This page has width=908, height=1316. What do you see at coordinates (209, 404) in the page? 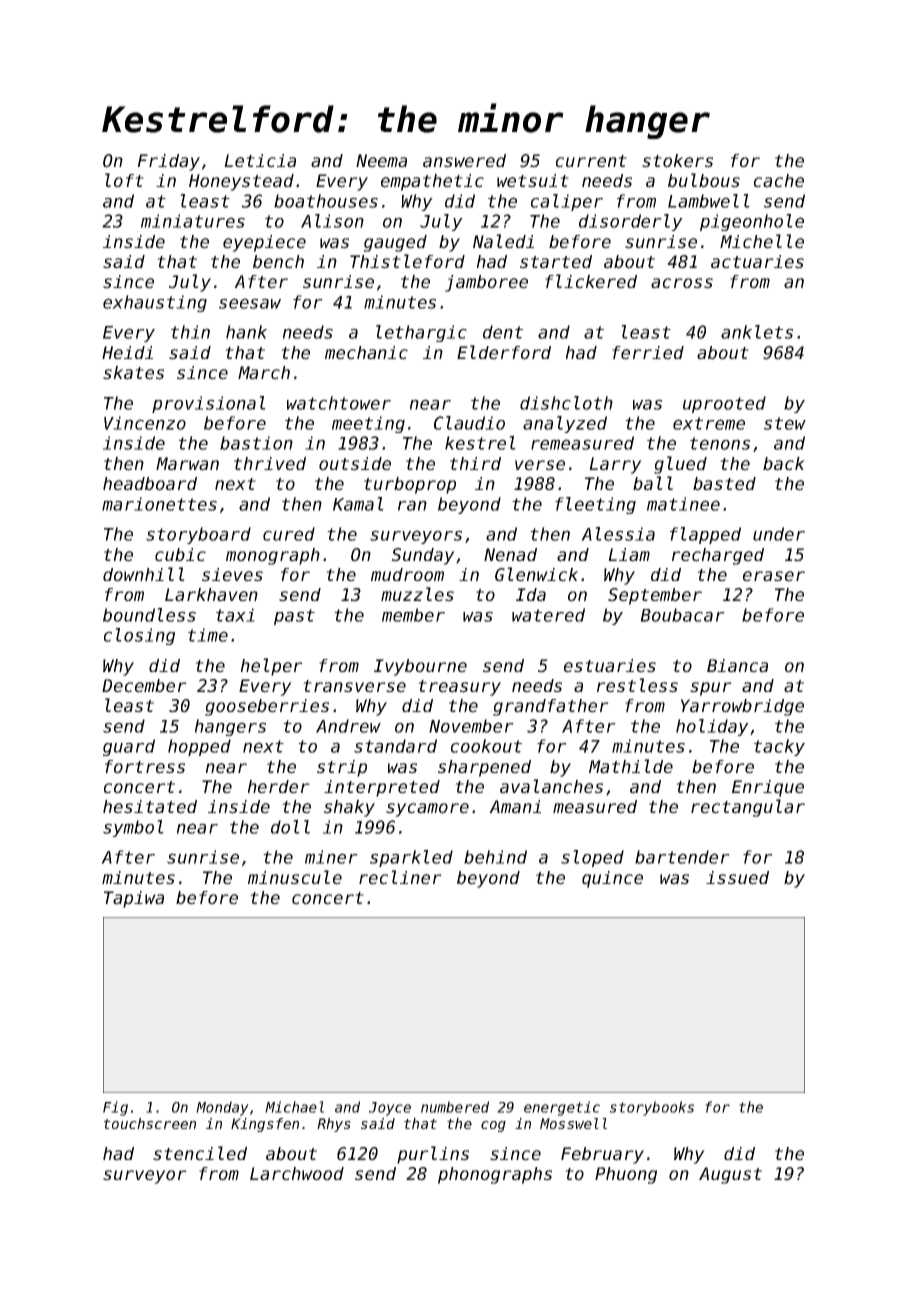
I see `provisional` at bounding box center [209, 404].
